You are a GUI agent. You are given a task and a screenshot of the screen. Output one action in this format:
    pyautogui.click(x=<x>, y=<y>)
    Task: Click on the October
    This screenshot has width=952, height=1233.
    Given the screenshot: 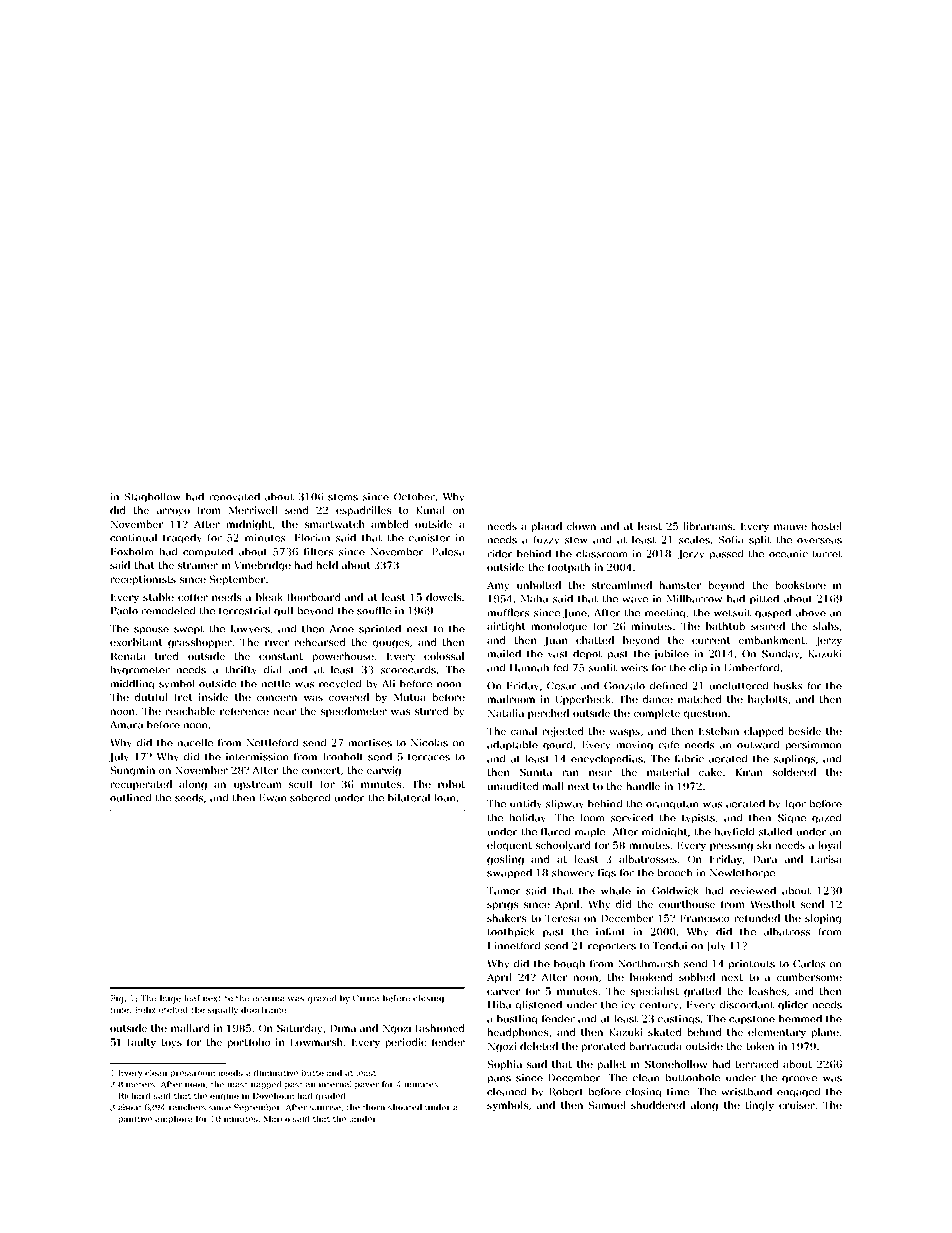 What is the action you would take?
    pyautogui.click(x=414, y=496)
